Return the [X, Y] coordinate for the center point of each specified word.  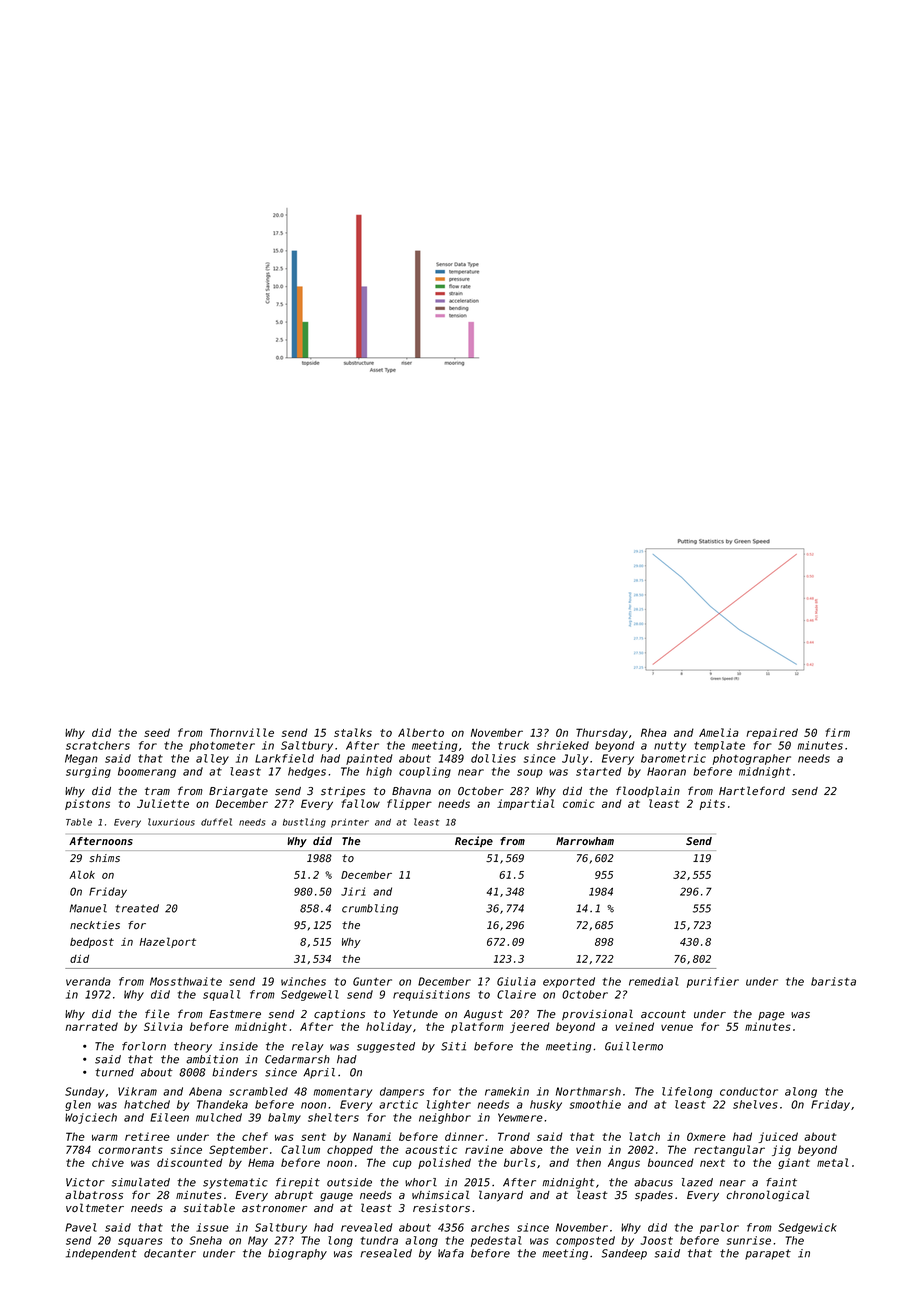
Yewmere [520, 1117]
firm [837, 732]
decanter [170, 1253]
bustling [304, 823]
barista [833, 981]
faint [781, 1182]
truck [513, 745]
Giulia [516, 981]
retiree [147, 1136]
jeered [530, 1027]
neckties [95, 925]
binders [234, 1072]
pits [712, 804]
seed [157, 732]
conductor [749, 1091]
